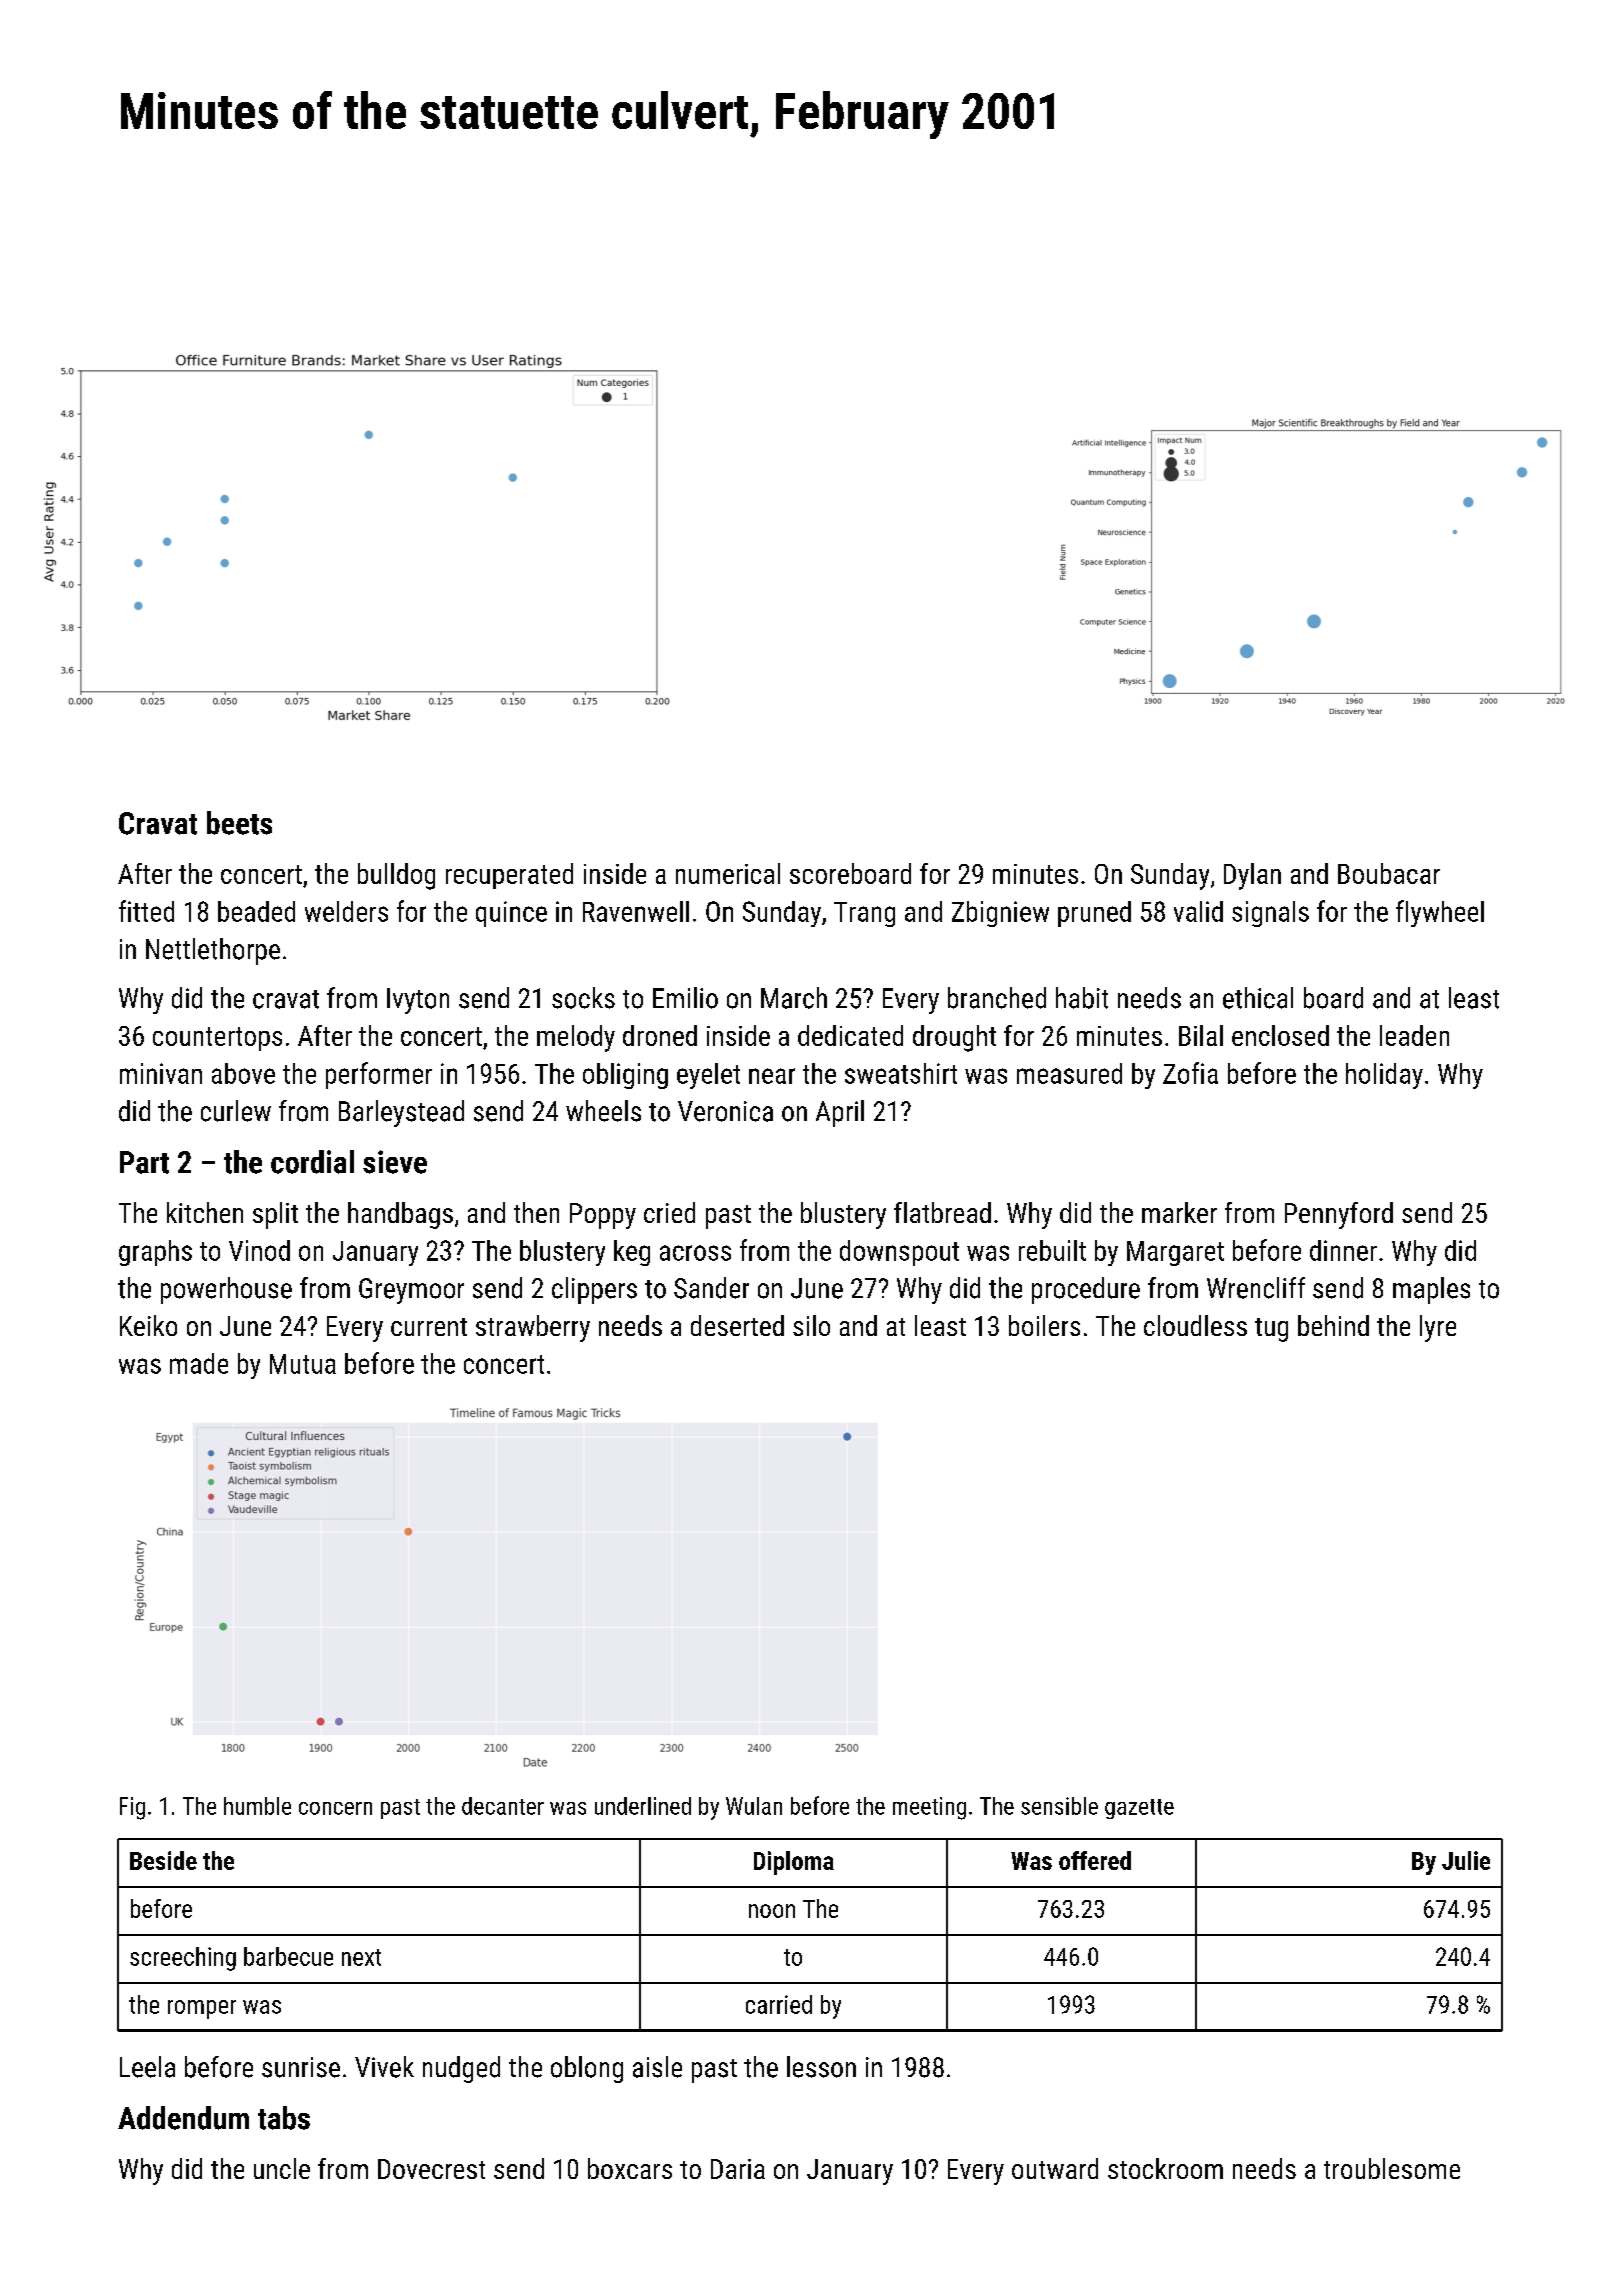  I want to click on dedicated, so click(850, 1035).
